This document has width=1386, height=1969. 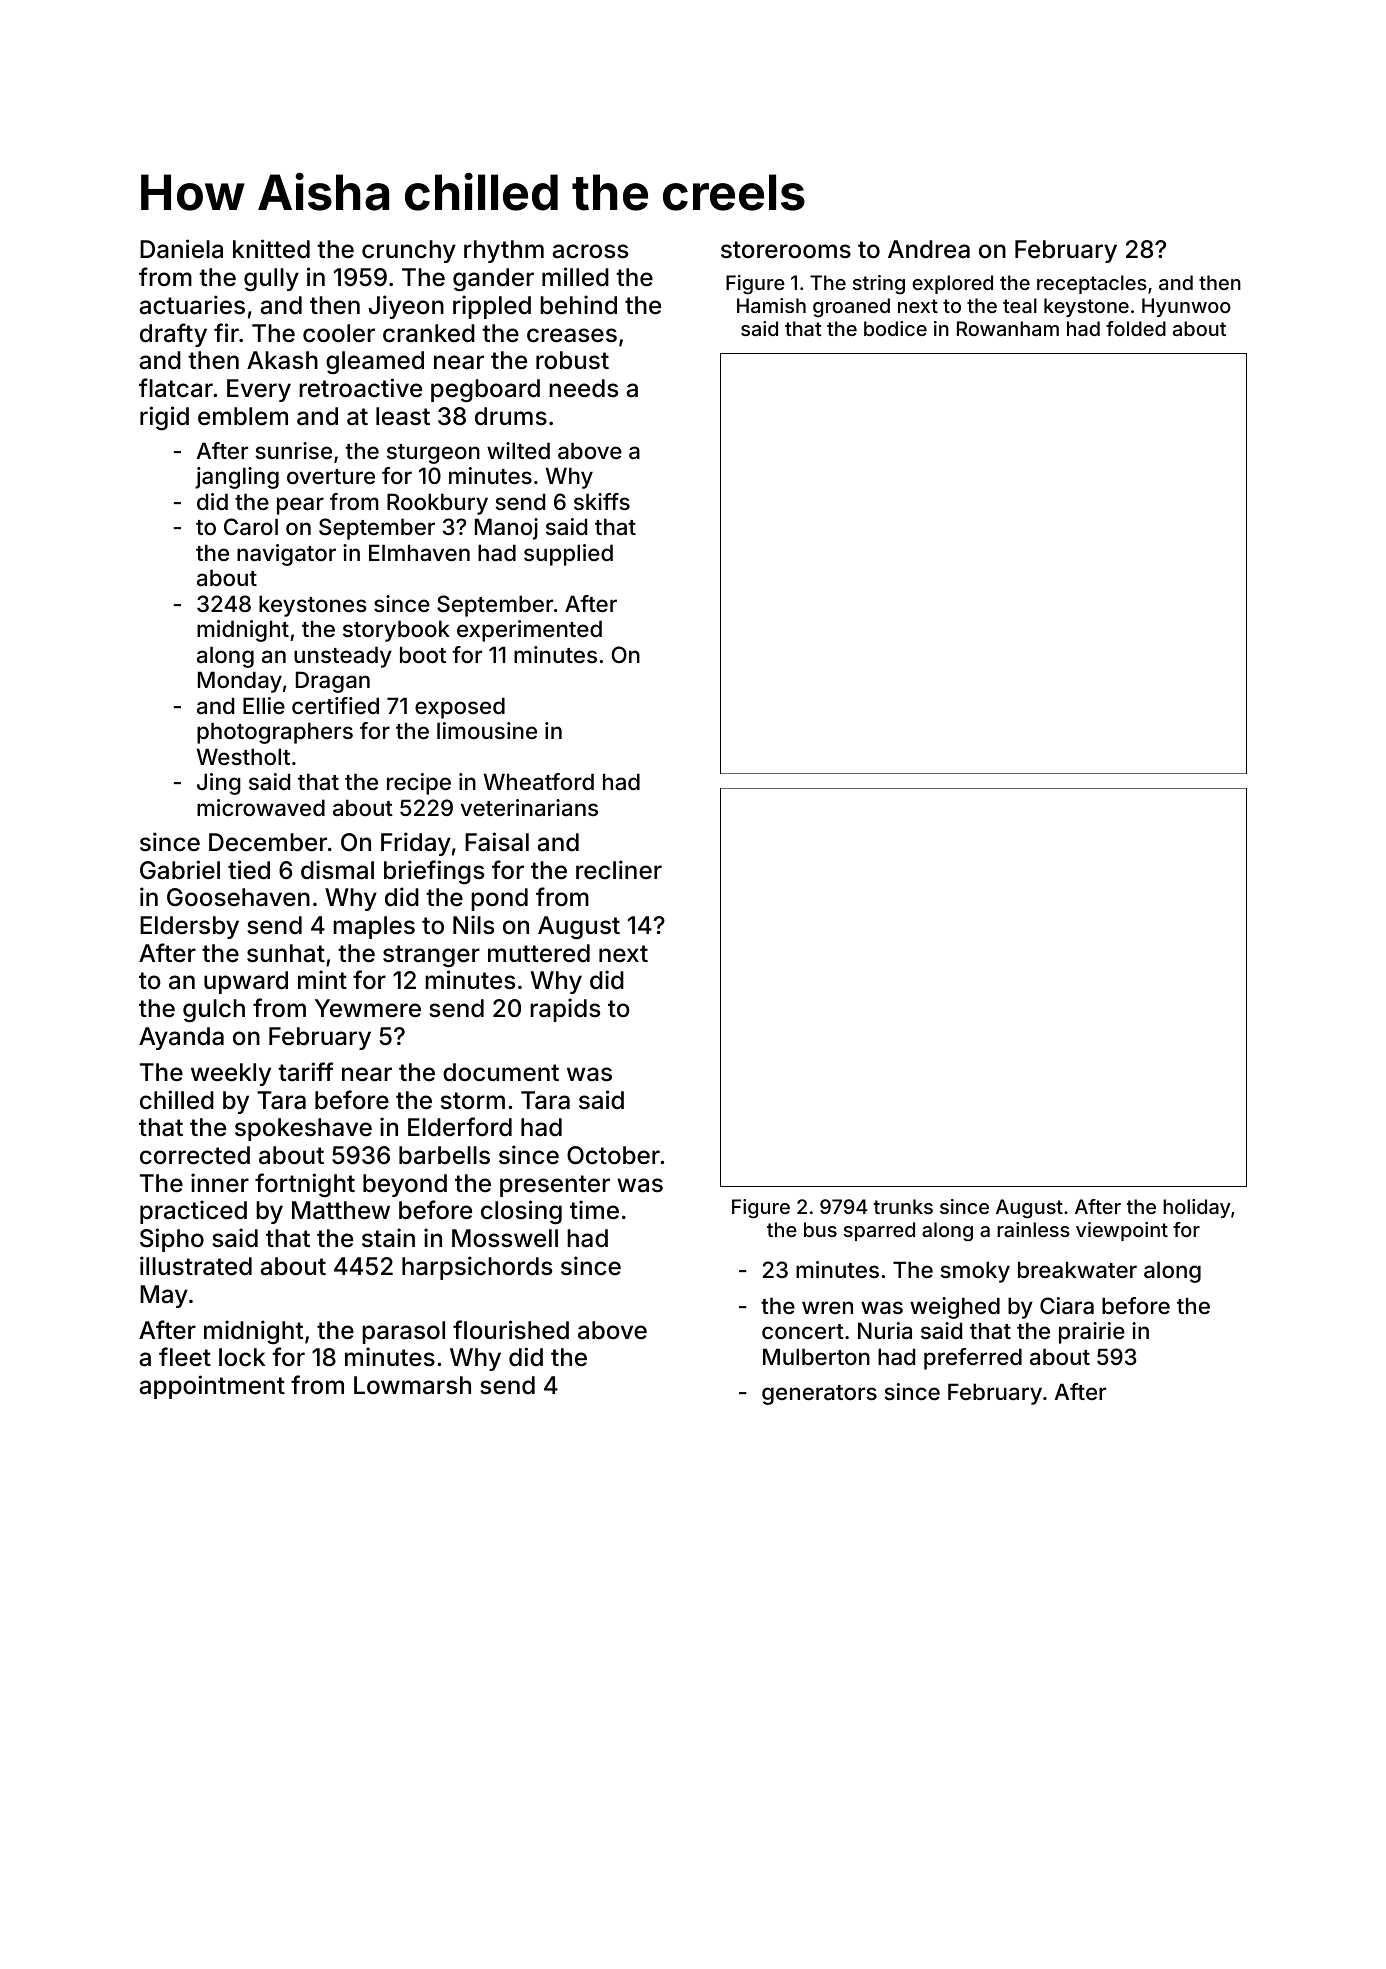 I want to click on Wheatford, so click(x=539, y=781).
